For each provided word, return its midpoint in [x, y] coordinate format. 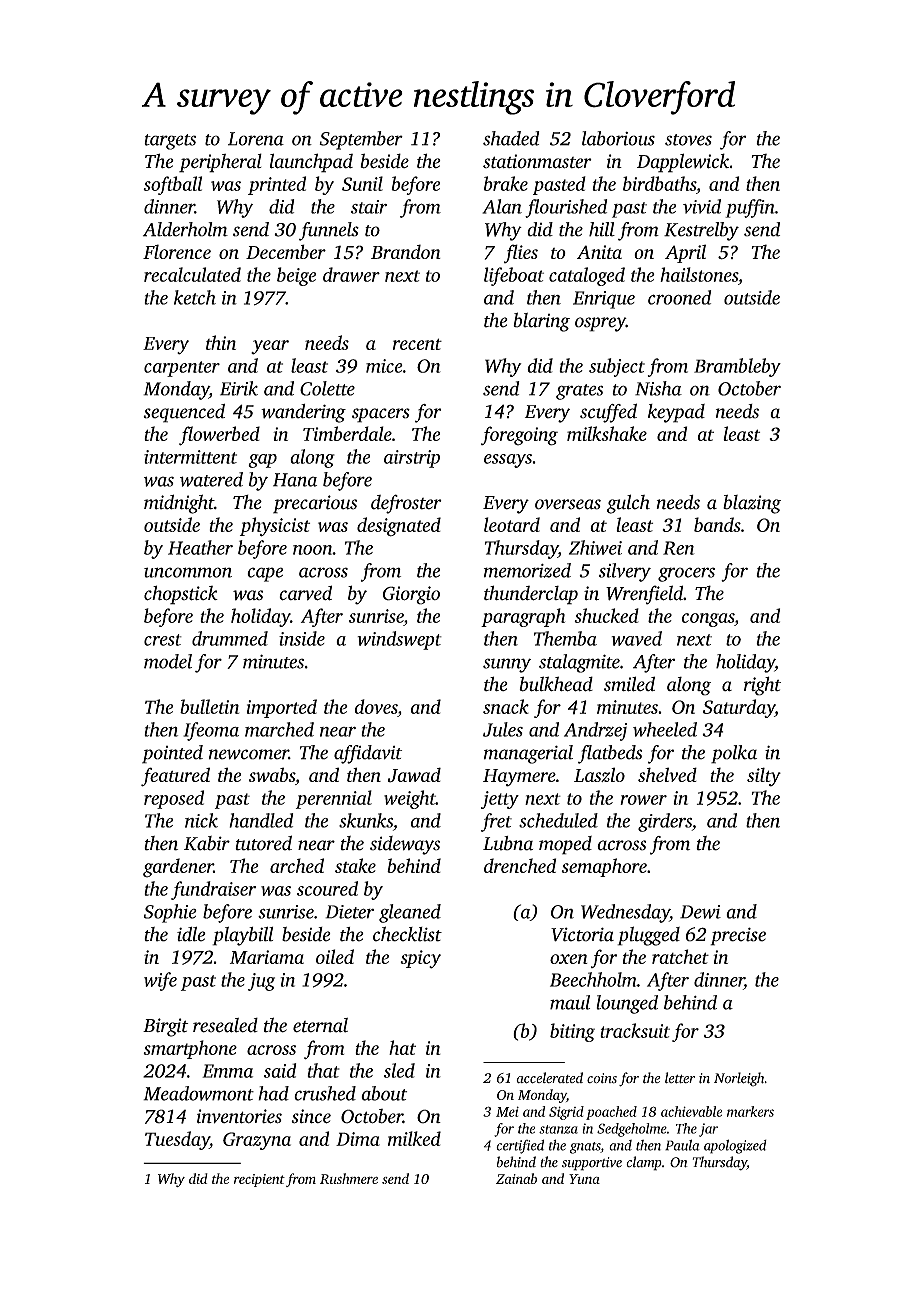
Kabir [207, 843]
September [361, 140]
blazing [752, 504]
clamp [644, 1163]
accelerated [549, 1078]
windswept [399, 640]
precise [738, 936]
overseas [568, 504]
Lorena [256, 139]
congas [708, 620]
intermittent [190, 457]
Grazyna [257, 1141]
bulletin [209, 706]
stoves [688, 140]
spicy [420, 959]
